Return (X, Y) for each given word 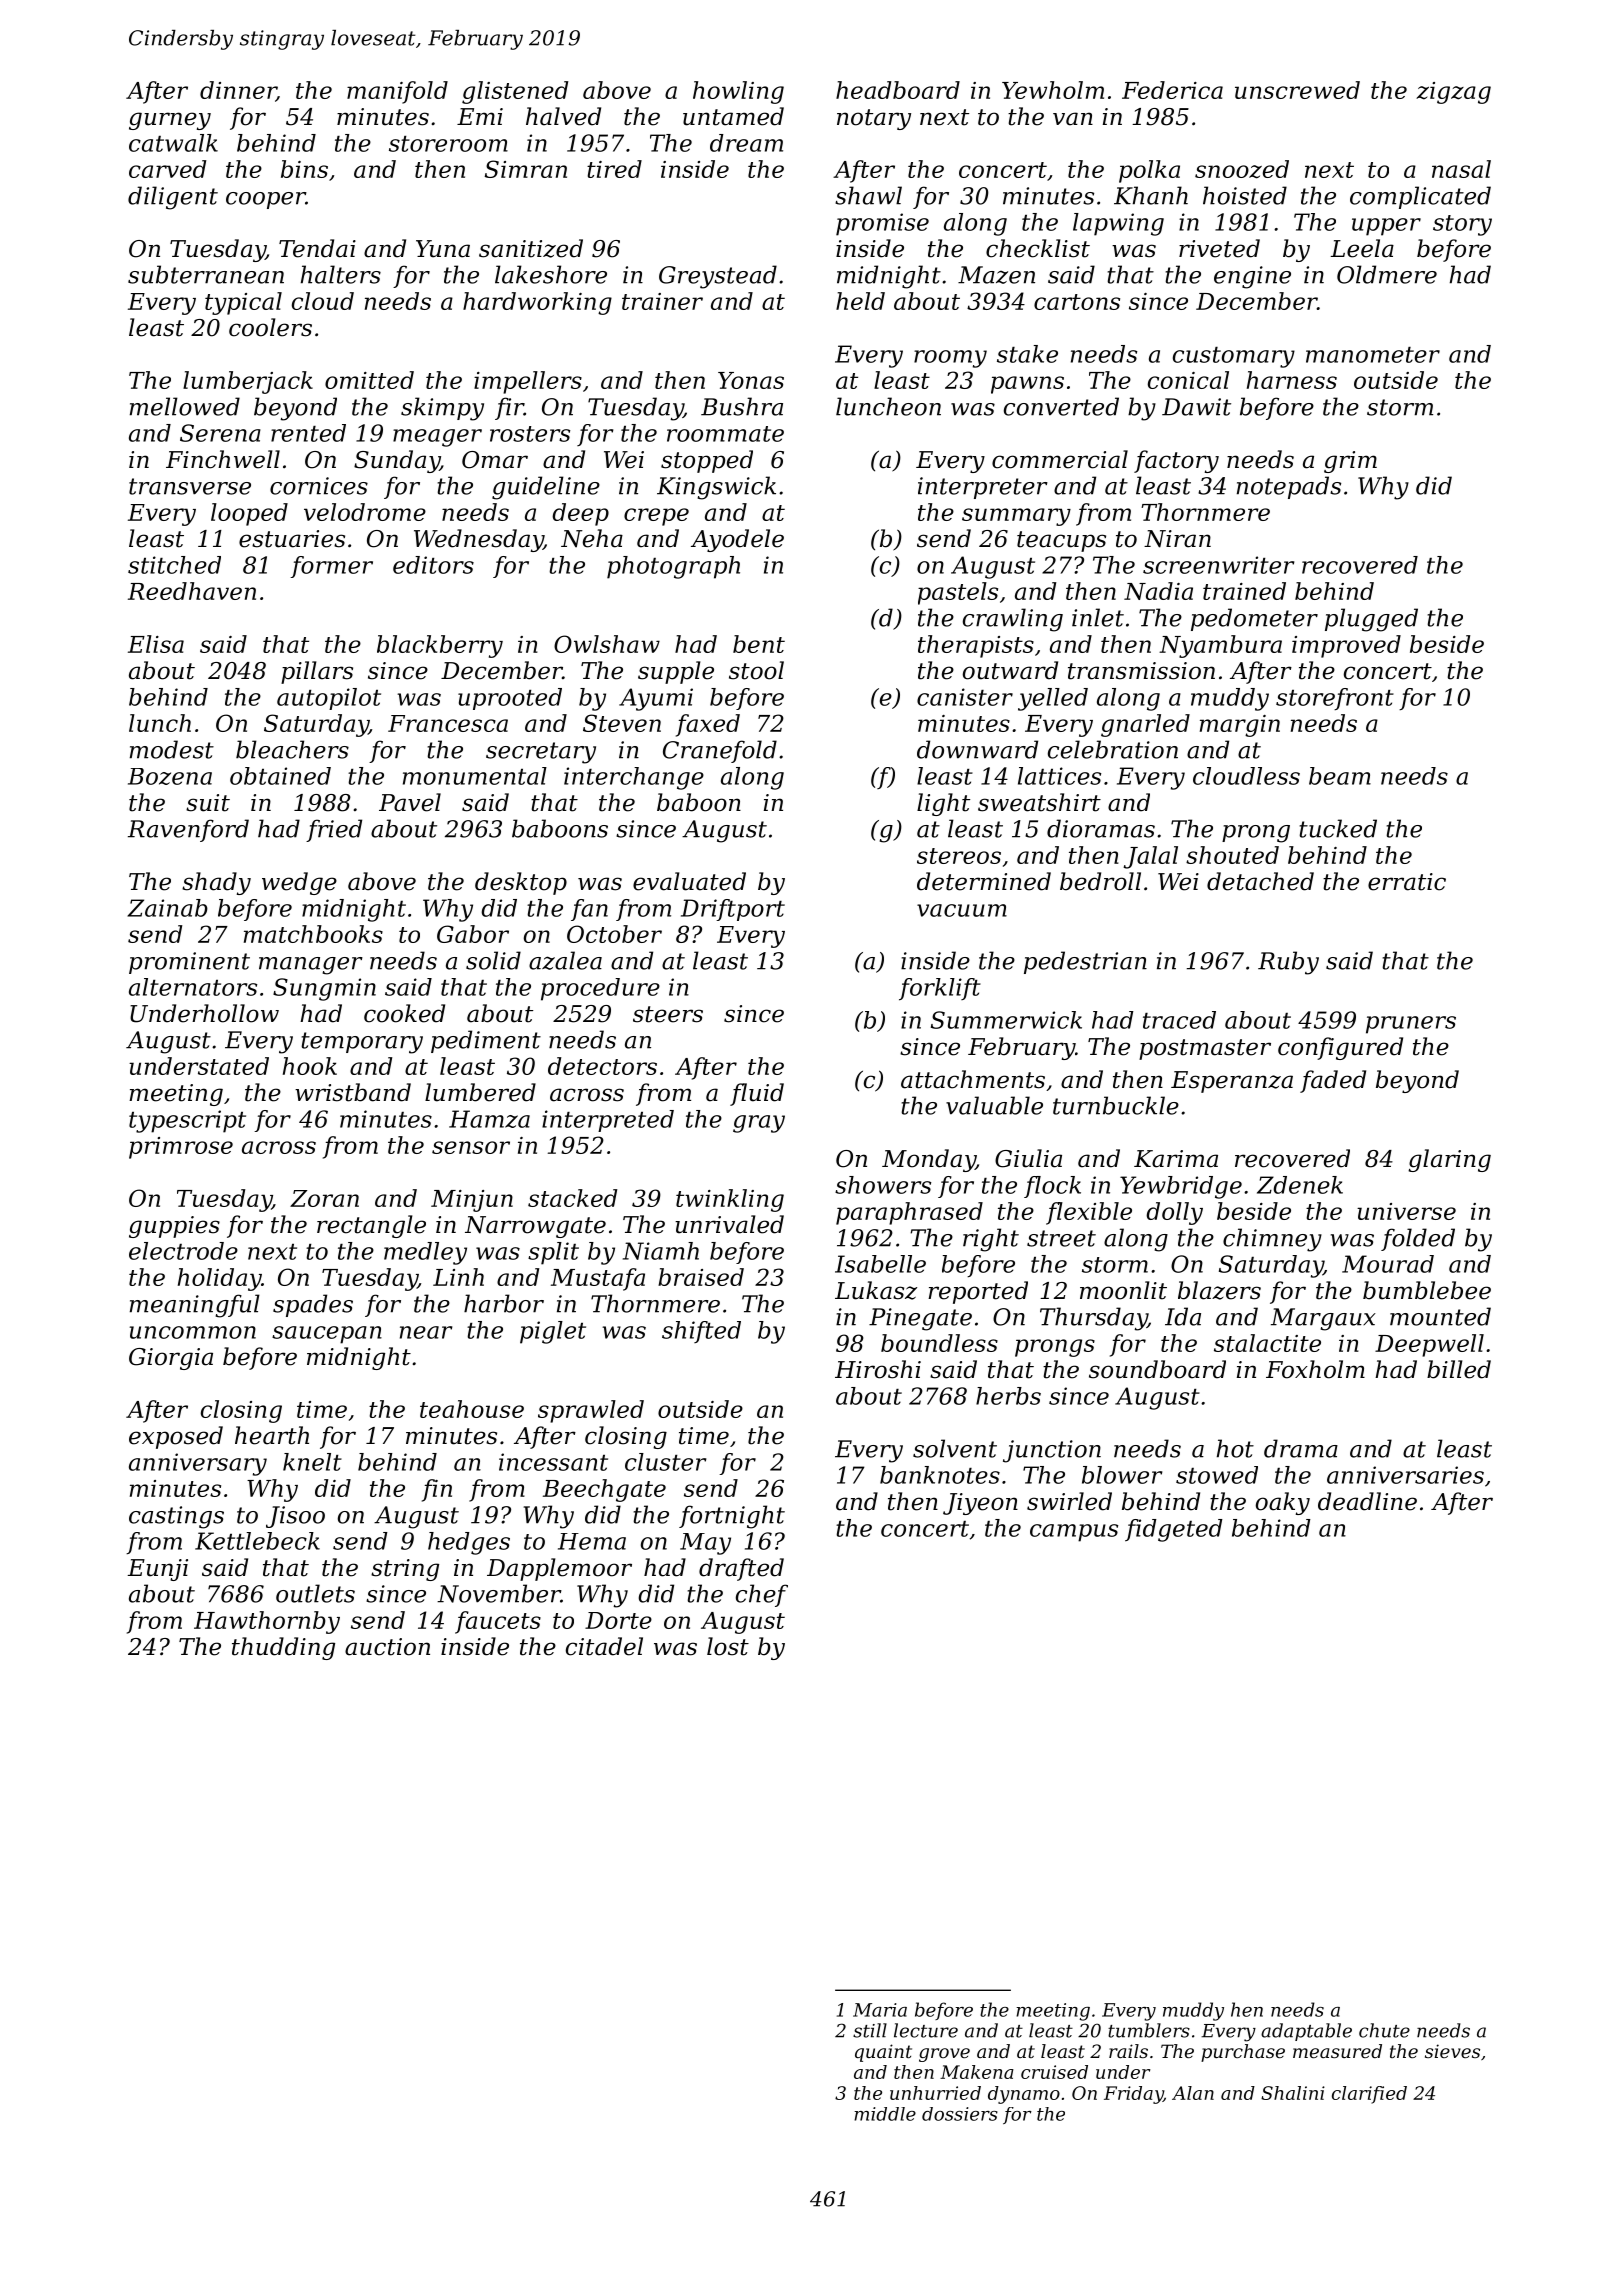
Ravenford (188, 830)
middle (885, 2114)
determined (984, 881)
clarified (1369, 2095)
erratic (1407, 882)
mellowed (185, 406)
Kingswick (716, 488)
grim (1350, 462)
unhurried (935, 2093)
